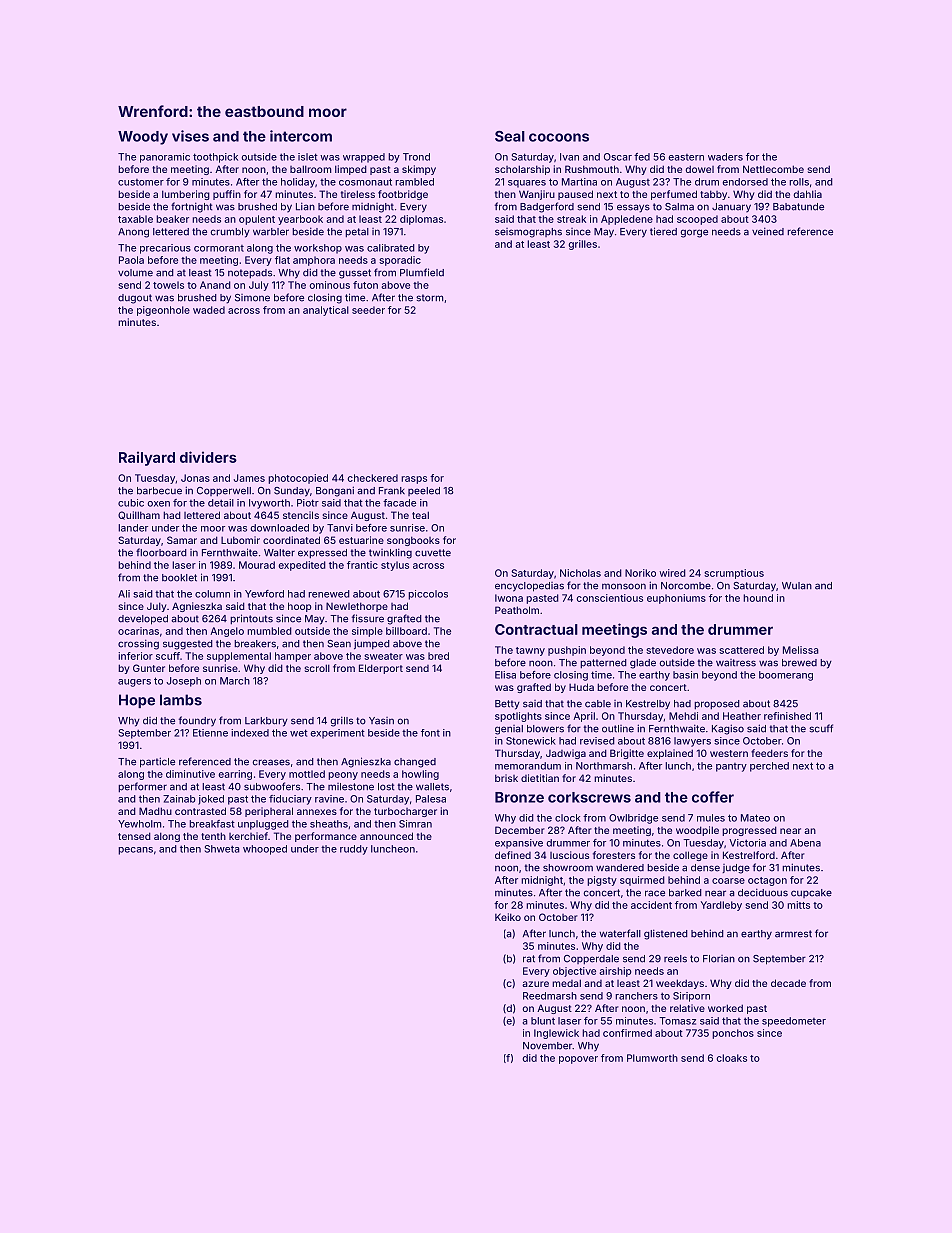 This screenshot has height=1233, width=952. What do you see at coordinates (222, 849) in the screenshot?
I see `Shweta` at bounding box center [222, 849].
